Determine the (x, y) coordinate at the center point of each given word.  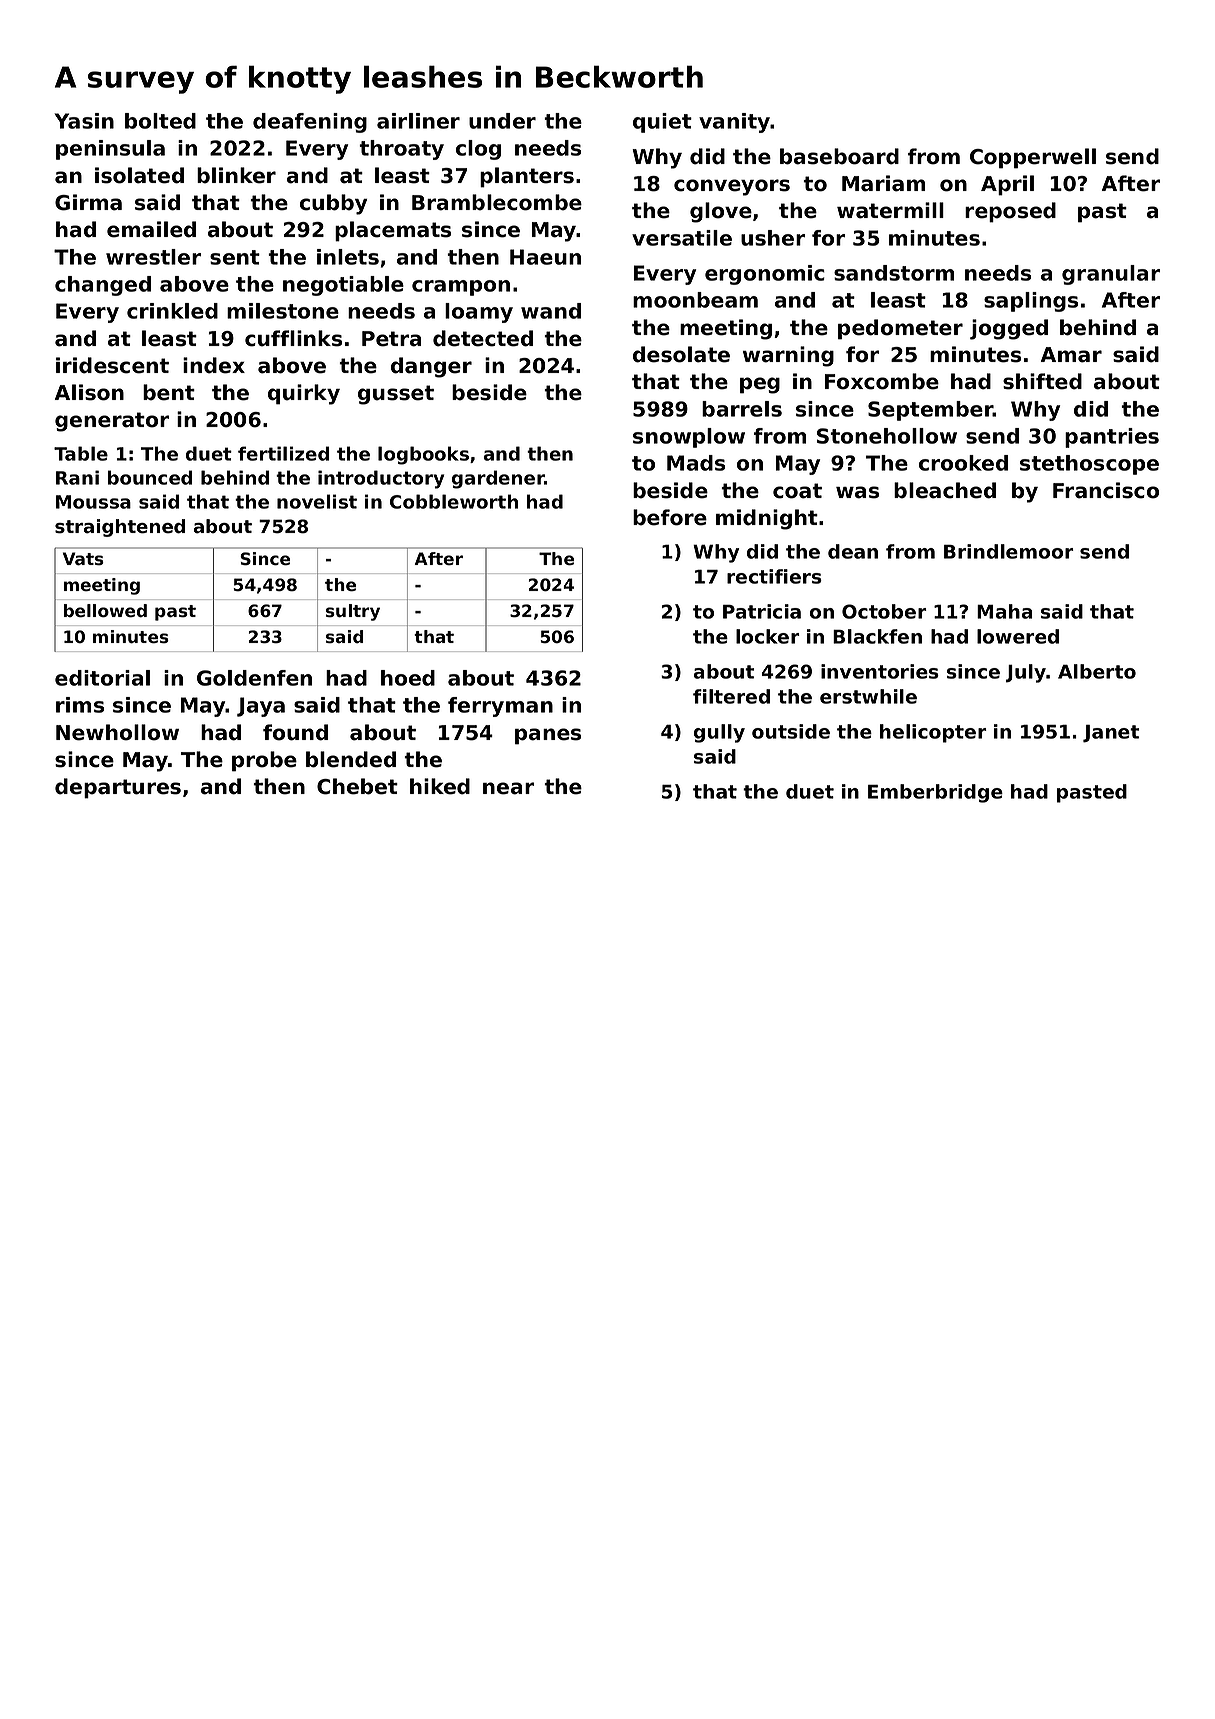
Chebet (357, 786)
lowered (1018, 636)
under (502, 121)
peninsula (110, 150)
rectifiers (774, 576)
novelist (317, 501)
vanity (735, 123)
